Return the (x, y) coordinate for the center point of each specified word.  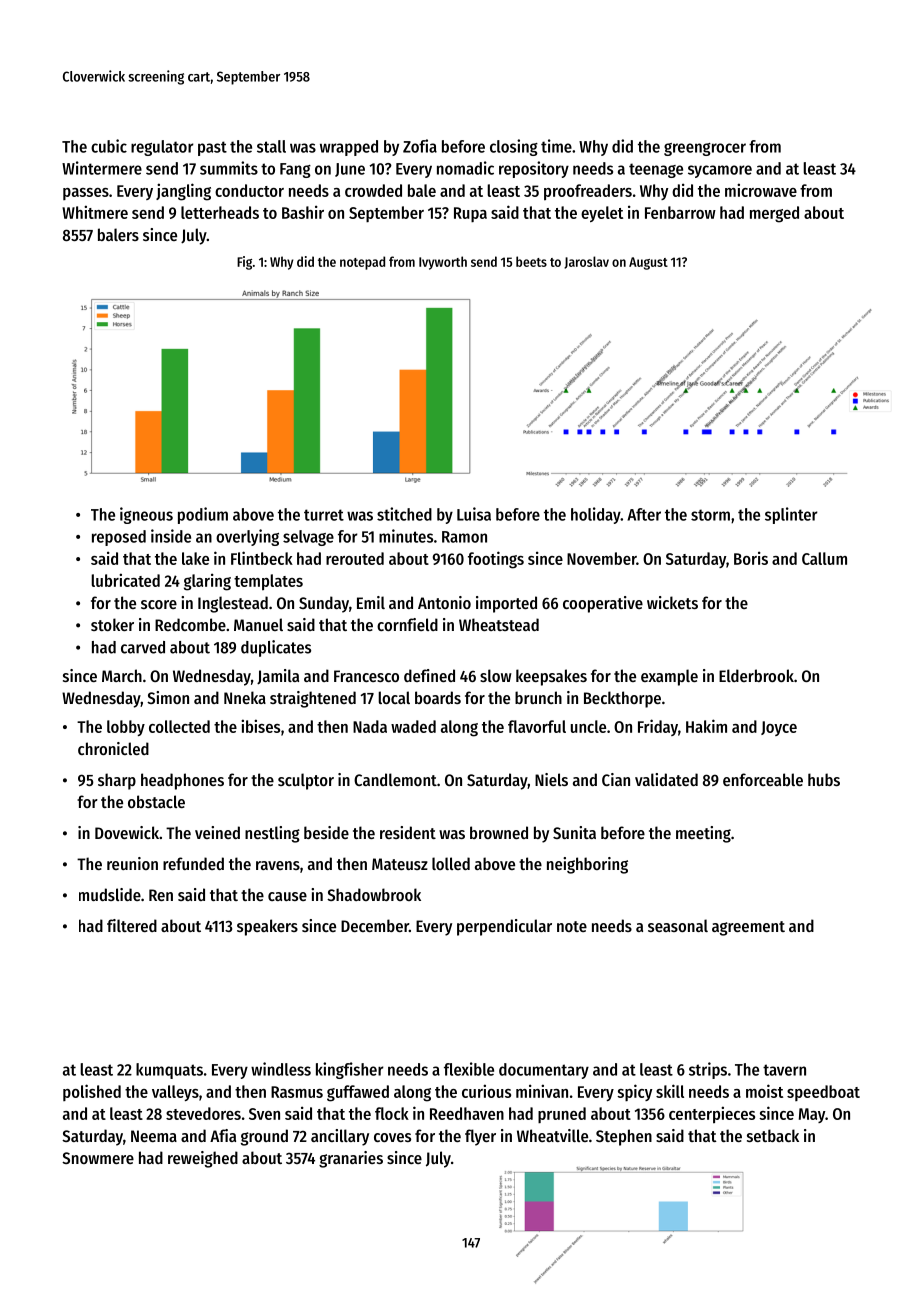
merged (774, 214)
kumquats (169, 1071)
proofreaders (588, 192)
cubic (109, 146)
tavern (784, 1070)
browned (499, 832)
